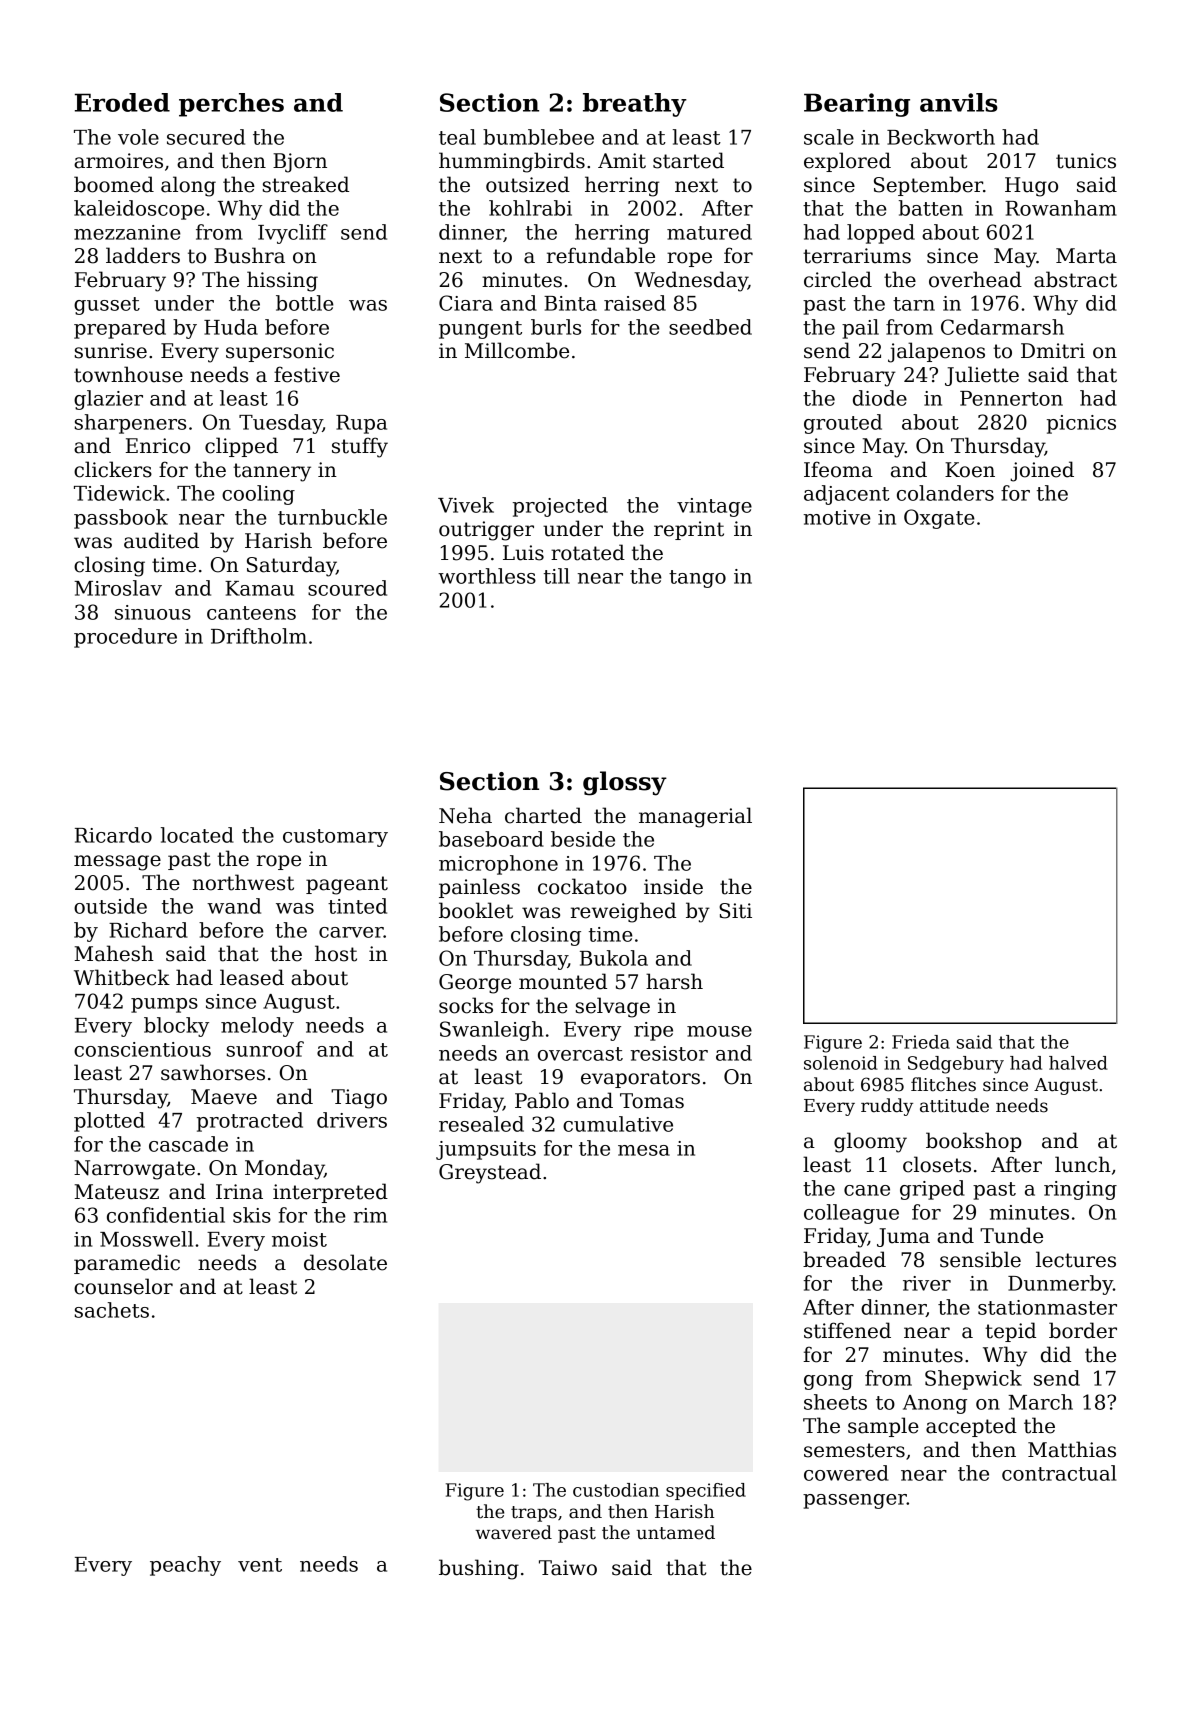 The height and width of the screenshot is (1725, 1191). What do you see at coordinates (125, 638) in the screenshot?
I see `procedure` at bounding box center [125, 638].
